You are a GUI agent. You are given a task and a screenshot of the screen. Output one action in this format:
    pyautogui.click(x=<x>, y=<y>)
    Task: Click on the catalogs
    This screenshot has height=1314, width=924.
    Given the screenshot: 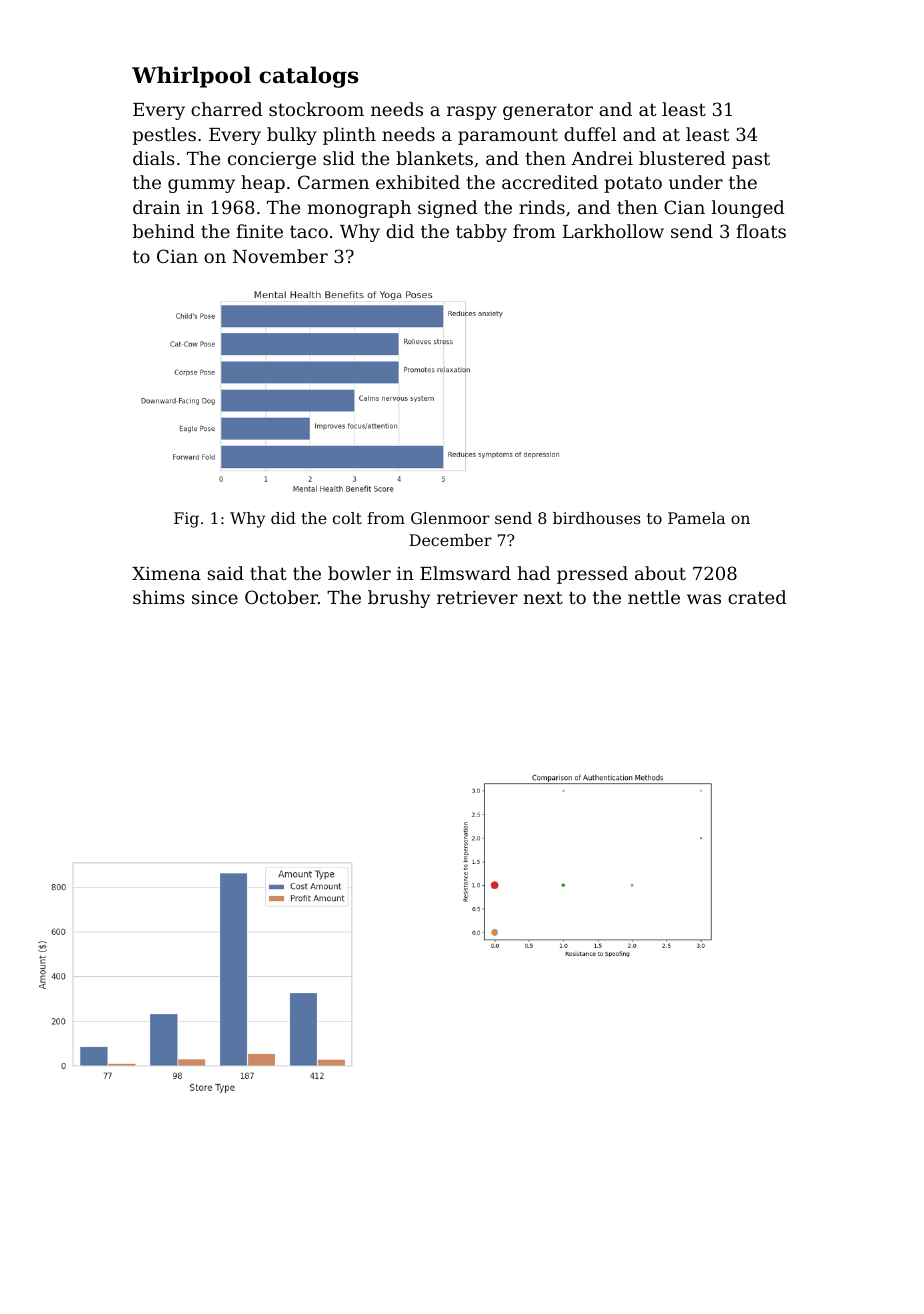 What is the action you would take?
    pyautogui.click(x=308, y=77)
